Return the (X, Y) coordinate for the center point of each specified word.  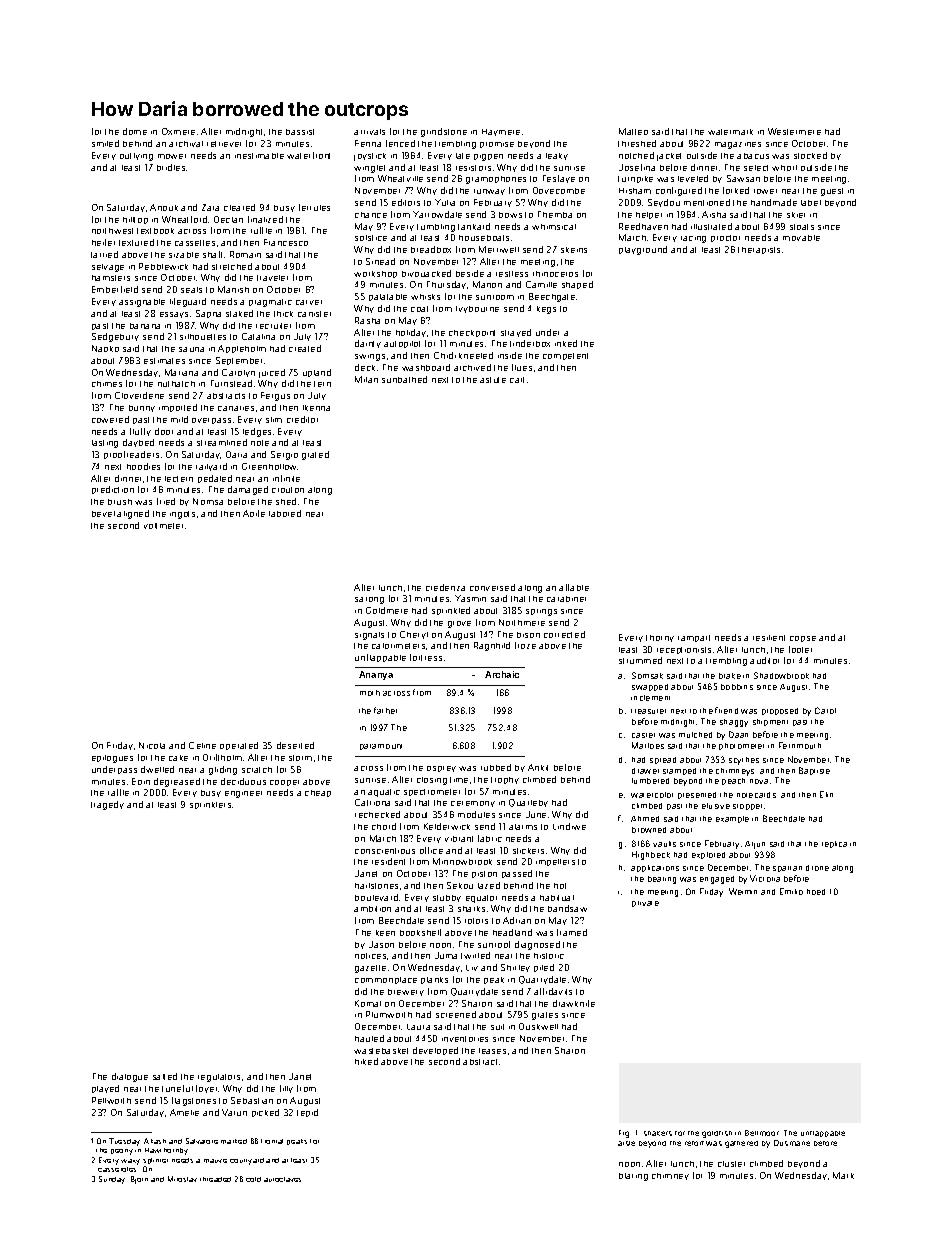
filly (286, 1089)
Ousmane (792, 1143)
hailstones (376, 886)
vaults (664, 844)
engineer (243, 794)
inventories (465, 1039)
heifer (103, 242)
